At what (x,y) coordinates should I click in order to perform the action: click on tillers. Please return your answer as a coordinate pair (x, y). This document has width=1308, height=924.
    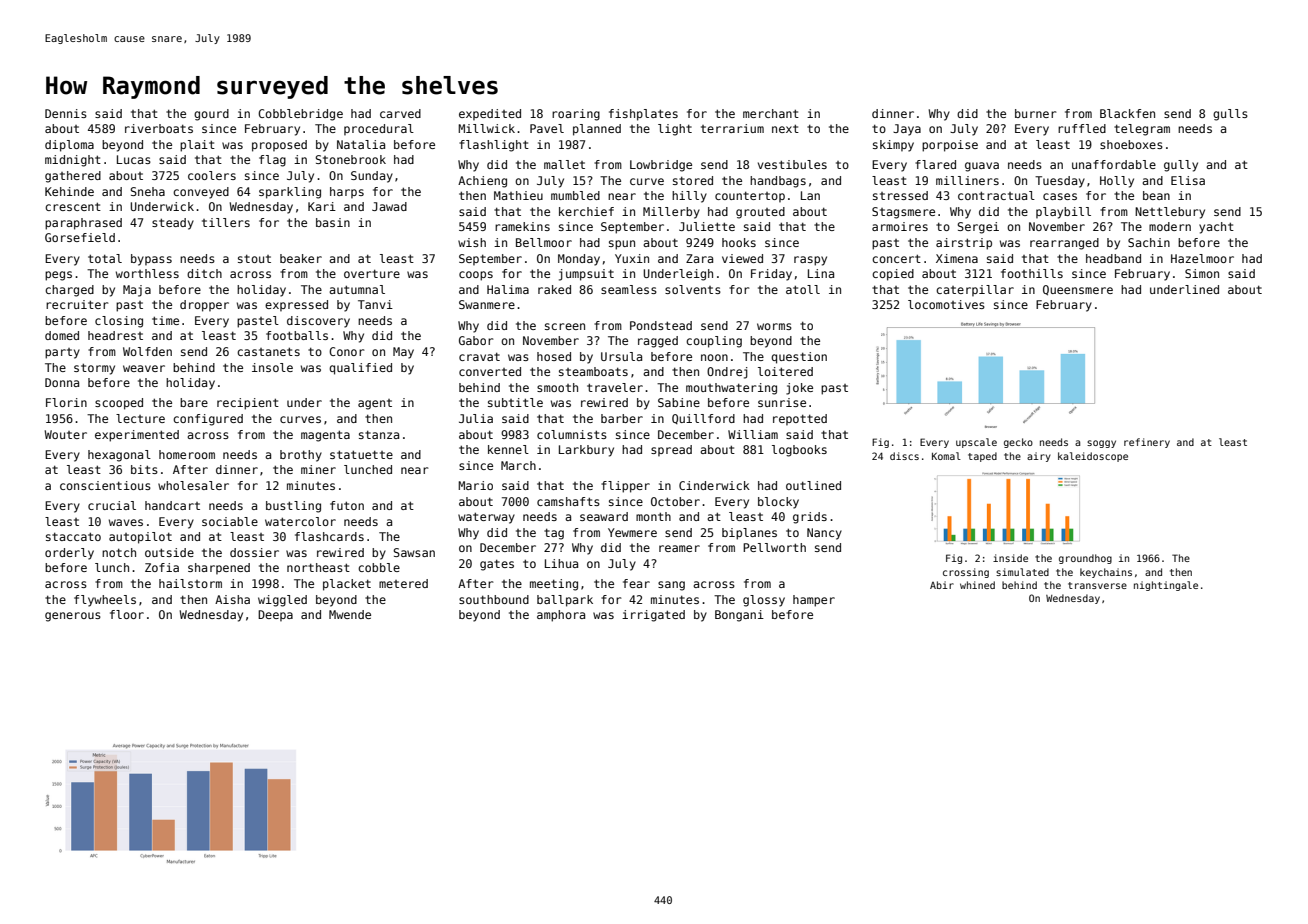
    Looking at the image, I should click on (226, 222).
